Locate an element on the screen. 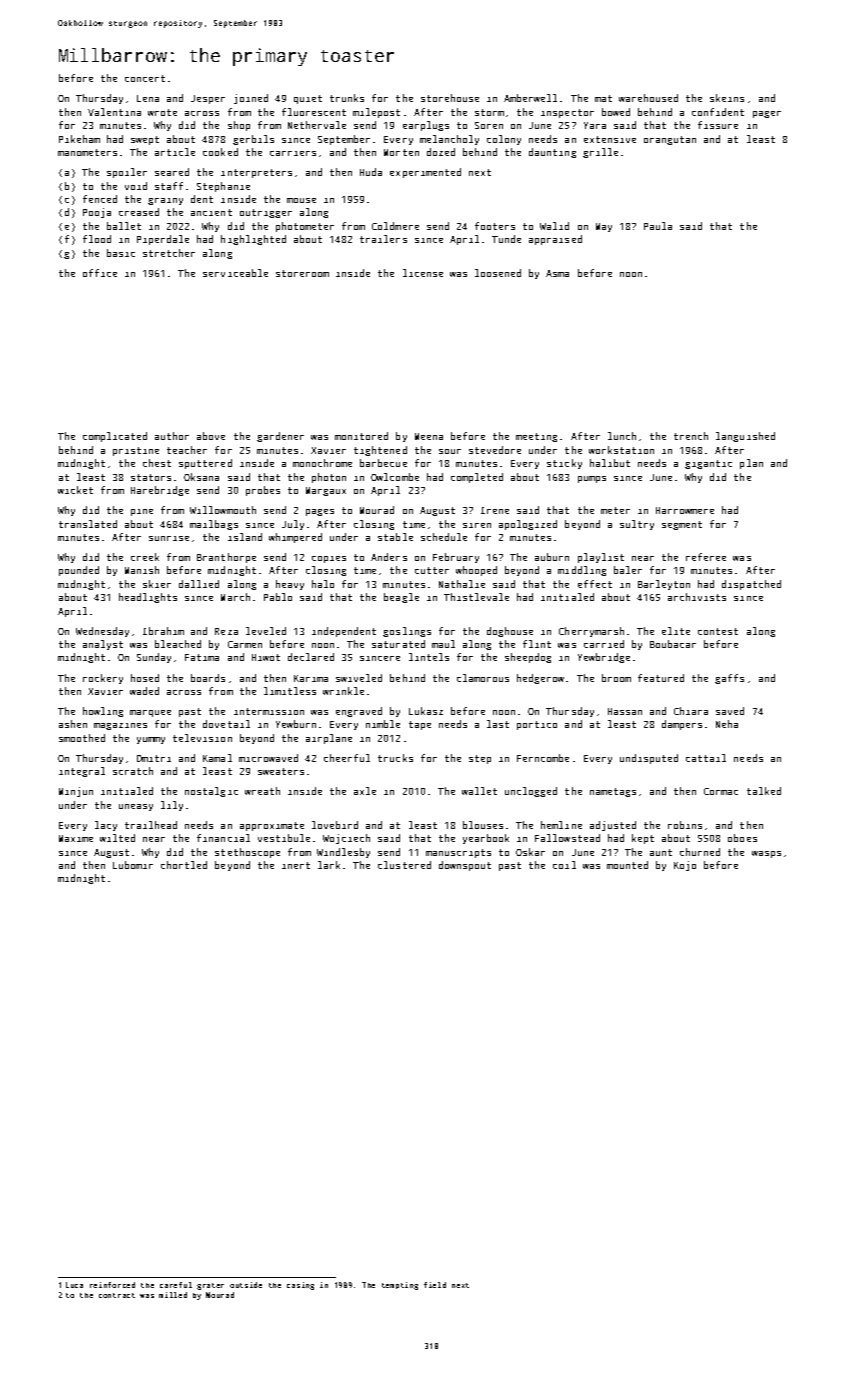 The height and width of the screenshot is (1400, 849). outside is located at coordinates (246, 1285).
